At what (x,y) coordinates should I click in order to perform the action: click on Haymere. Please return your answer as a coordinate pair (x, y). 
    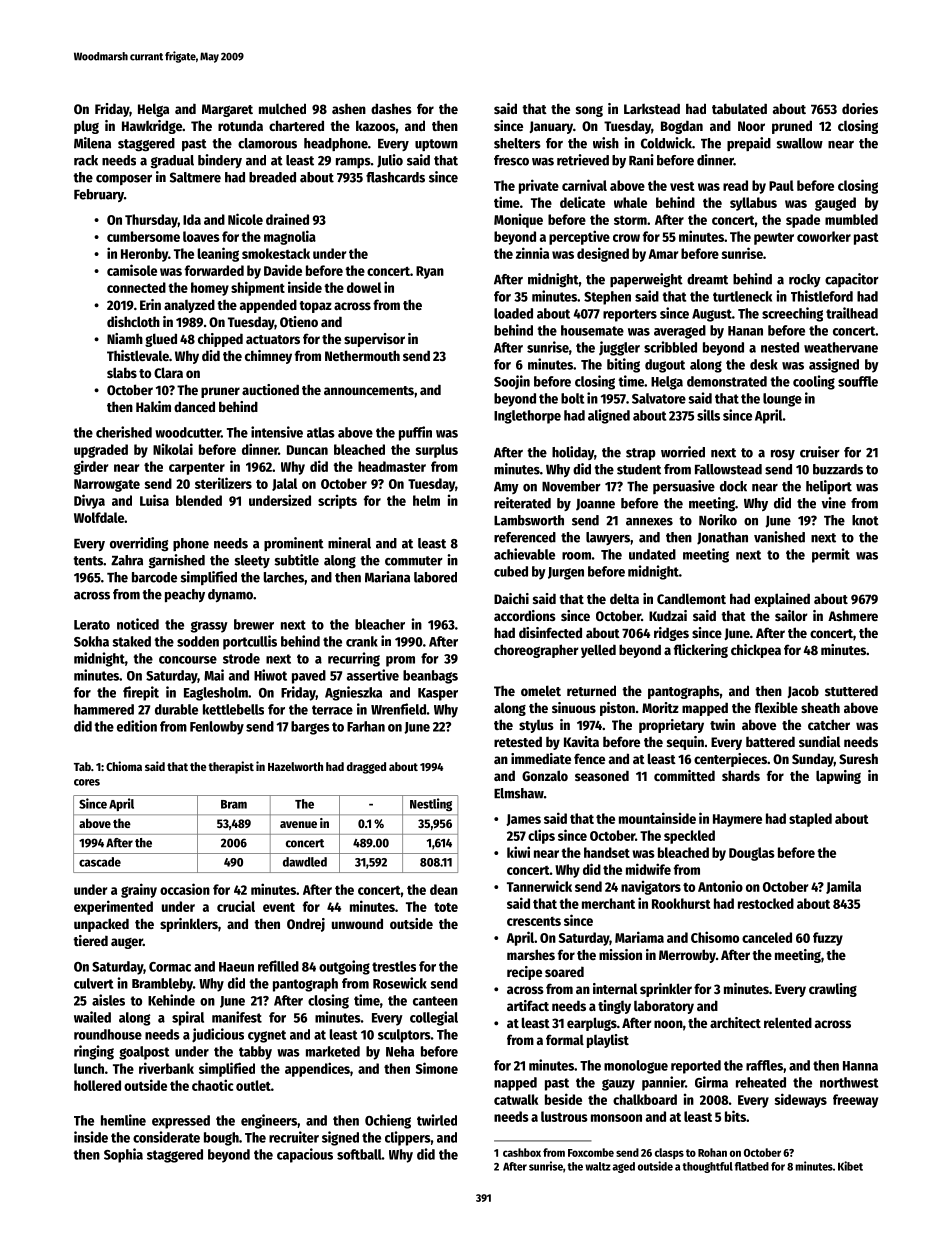
    Looking at the image, I should click on (737, 820).
